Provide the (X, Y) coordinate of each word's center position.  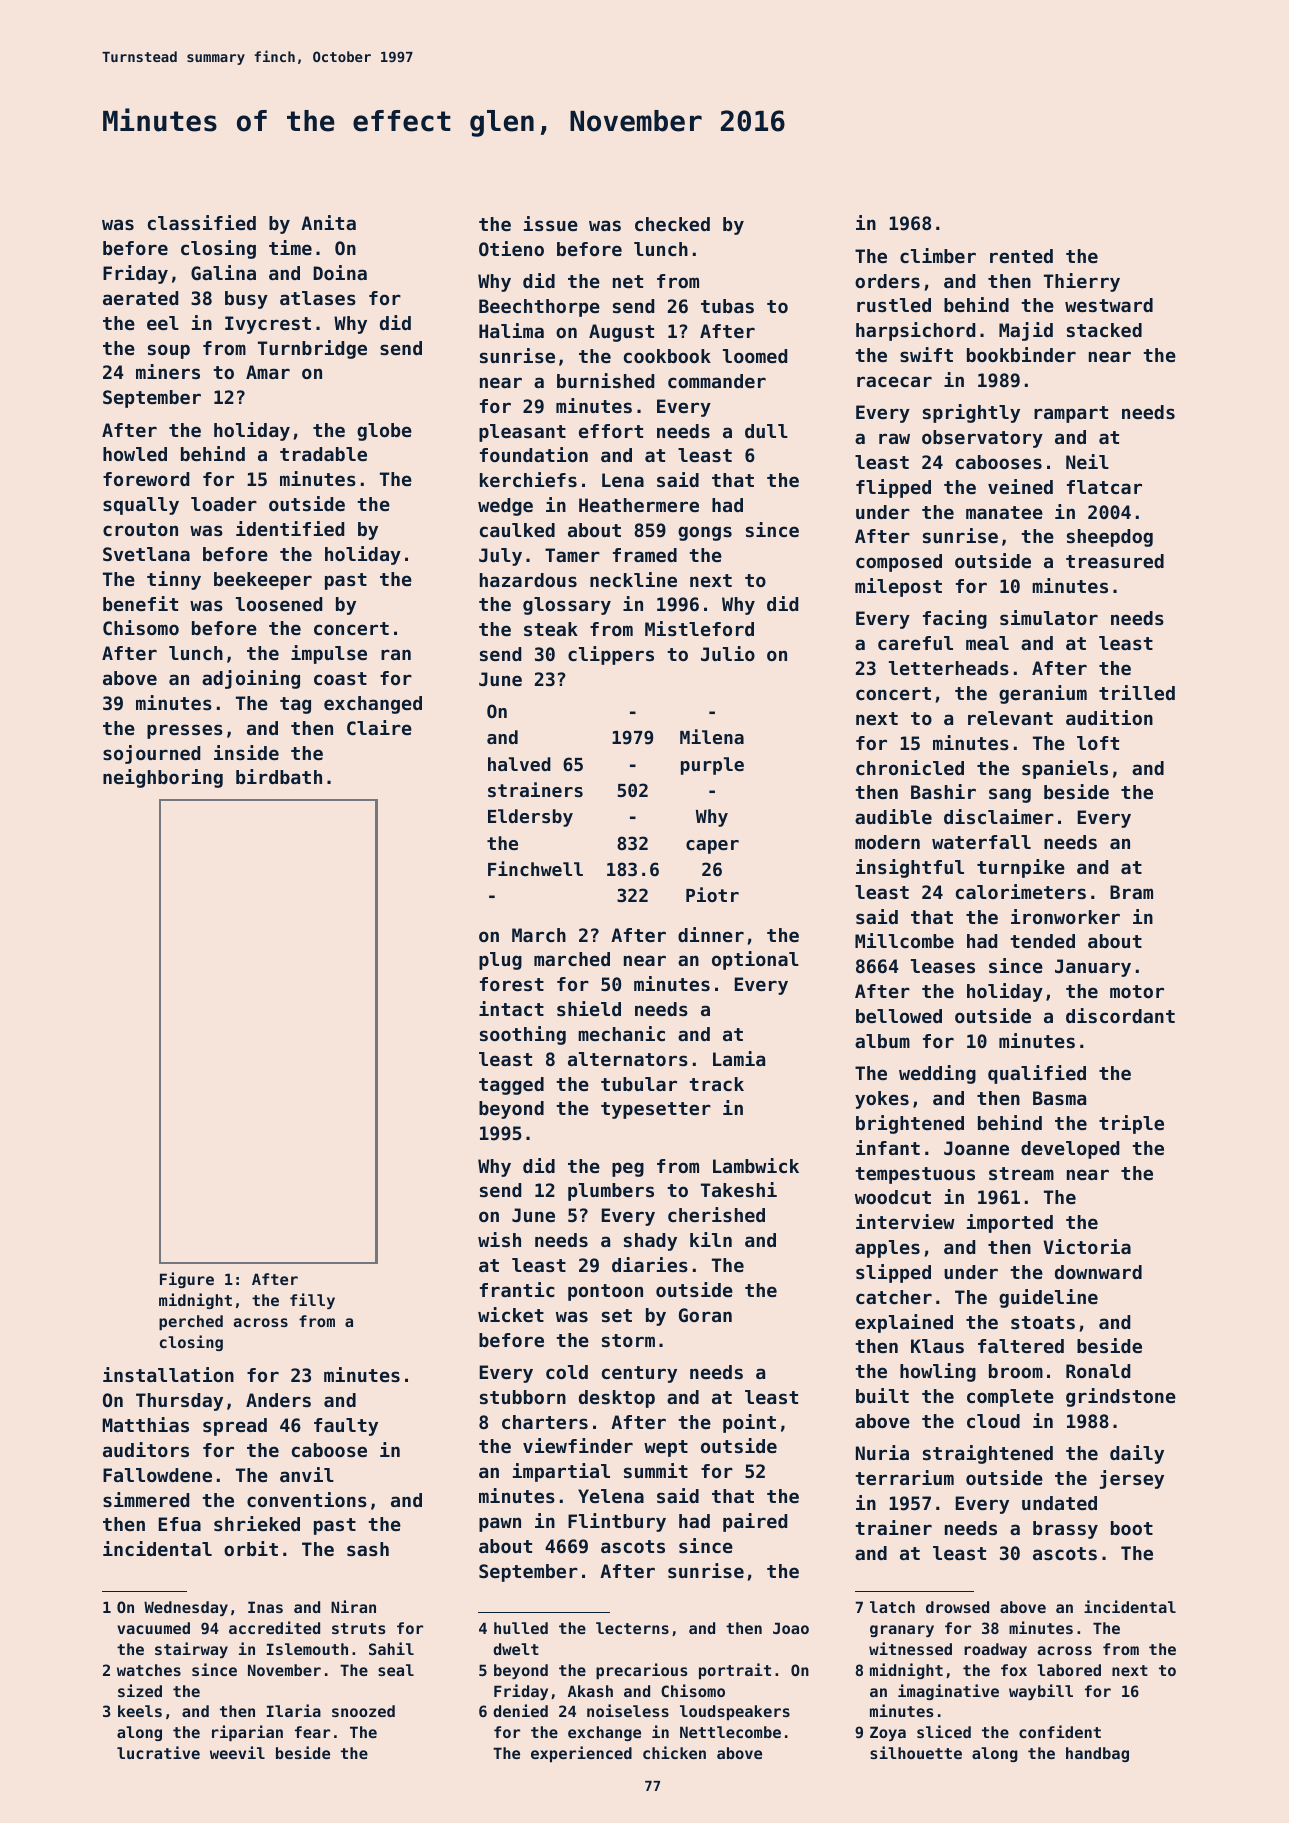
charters (545, 1422)
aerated (140, 298)
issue (551, 223)
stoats (1043, 1322)
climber (938, 255)
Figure (187, 1280)
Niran (353, 1606)
